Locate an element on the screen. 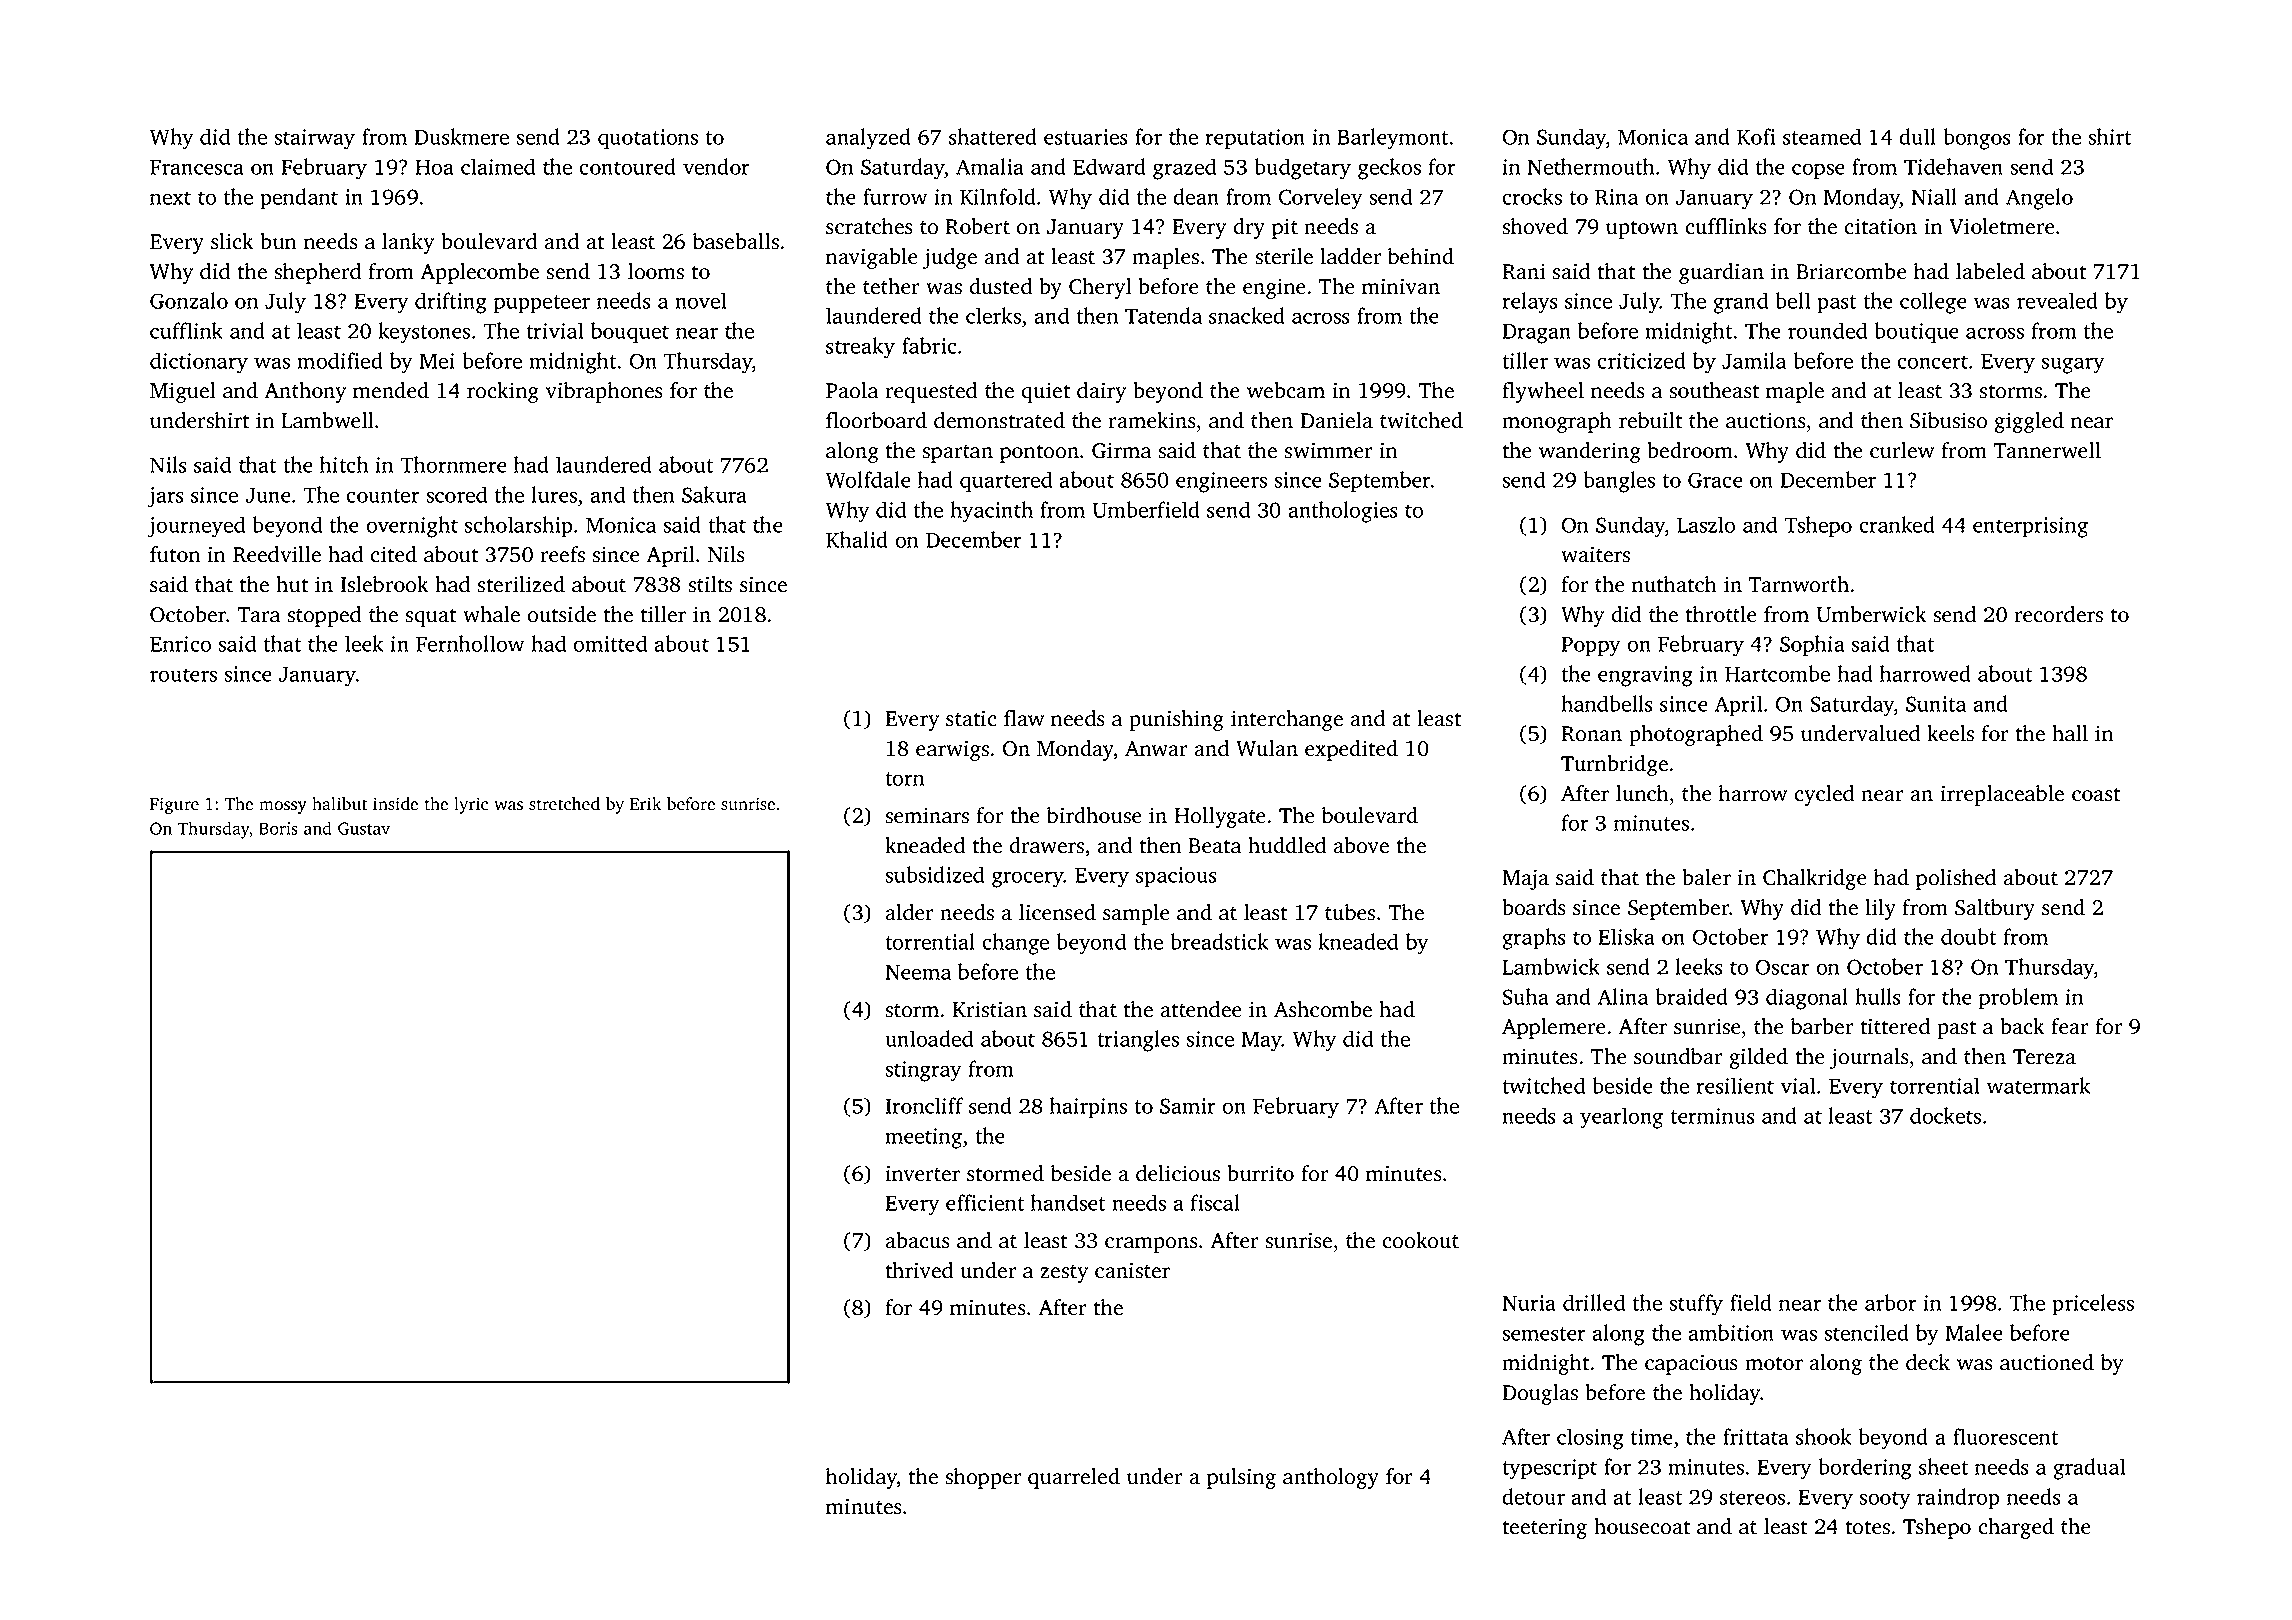  thrived is located at coordinates (919, 1270).
